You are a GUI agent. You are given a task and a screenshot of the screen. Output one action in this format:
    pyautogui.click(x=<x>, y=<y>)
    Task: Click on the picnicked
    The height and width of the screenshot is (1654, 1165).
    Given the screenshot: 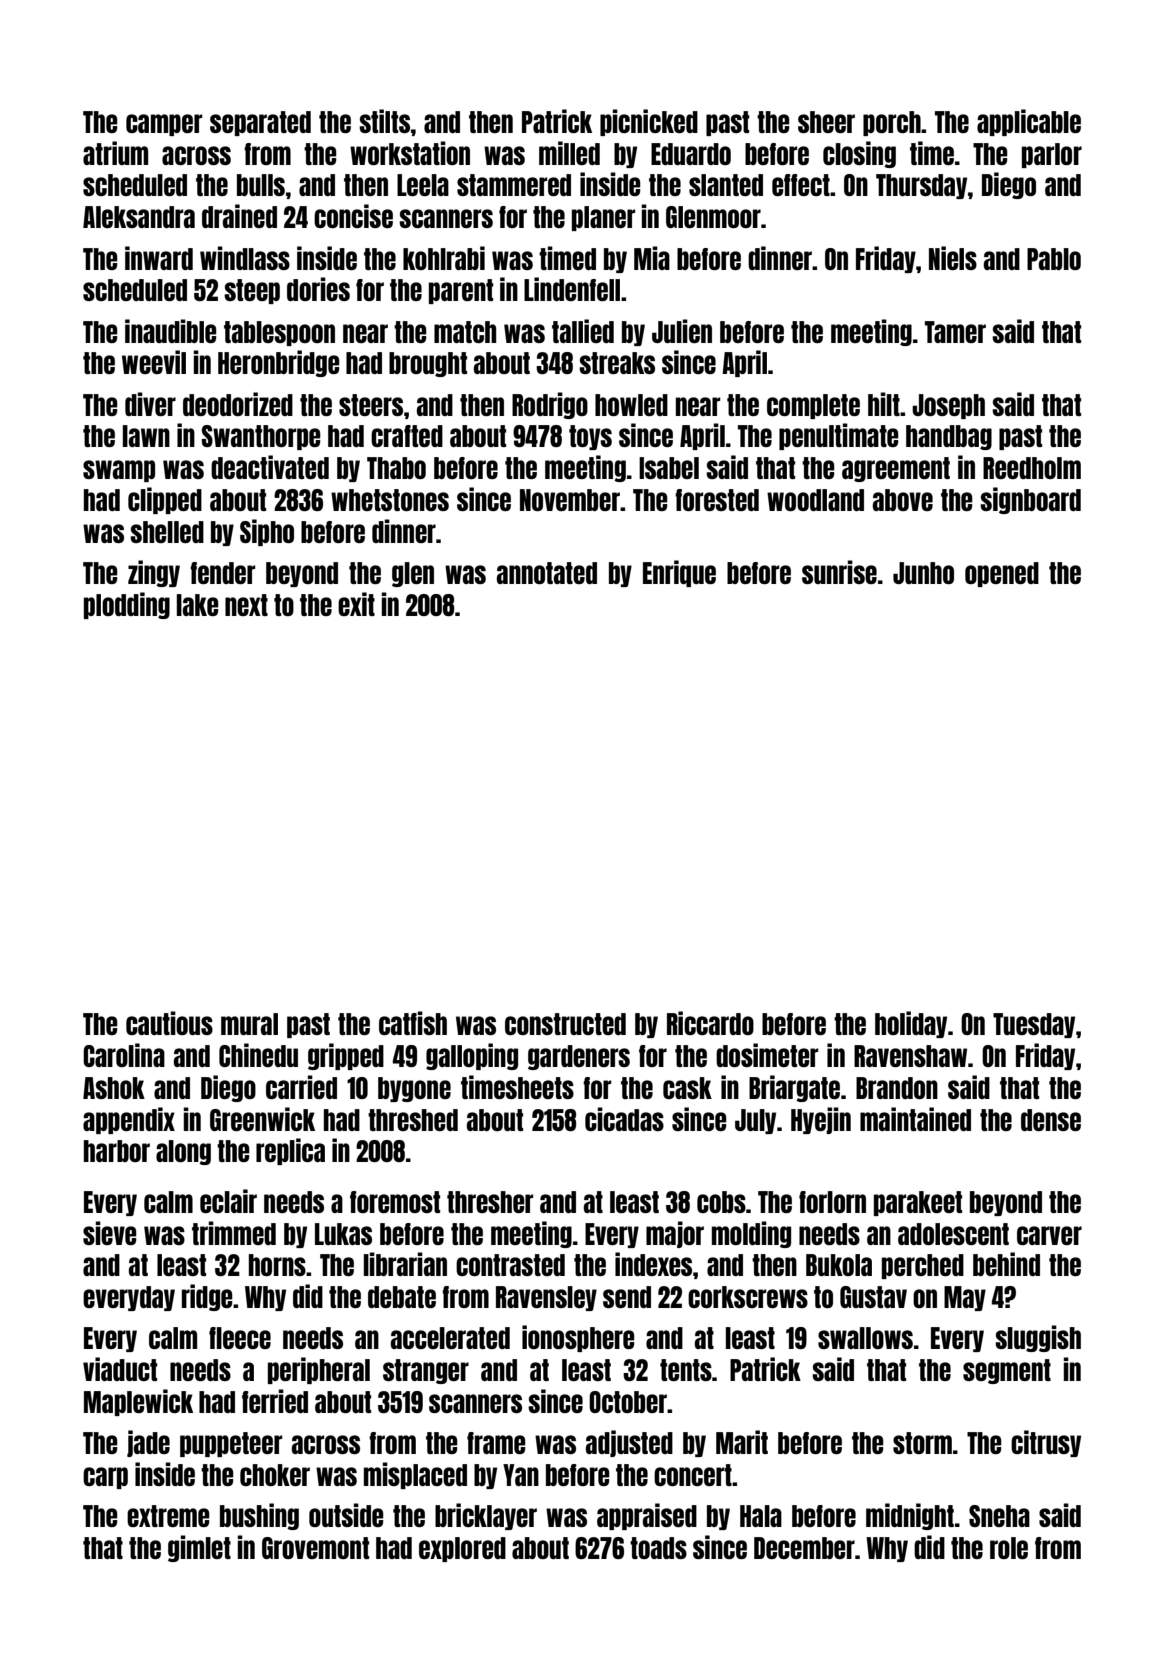 What is the action you would take?
    pyautogui.click(x=649, y=122)
